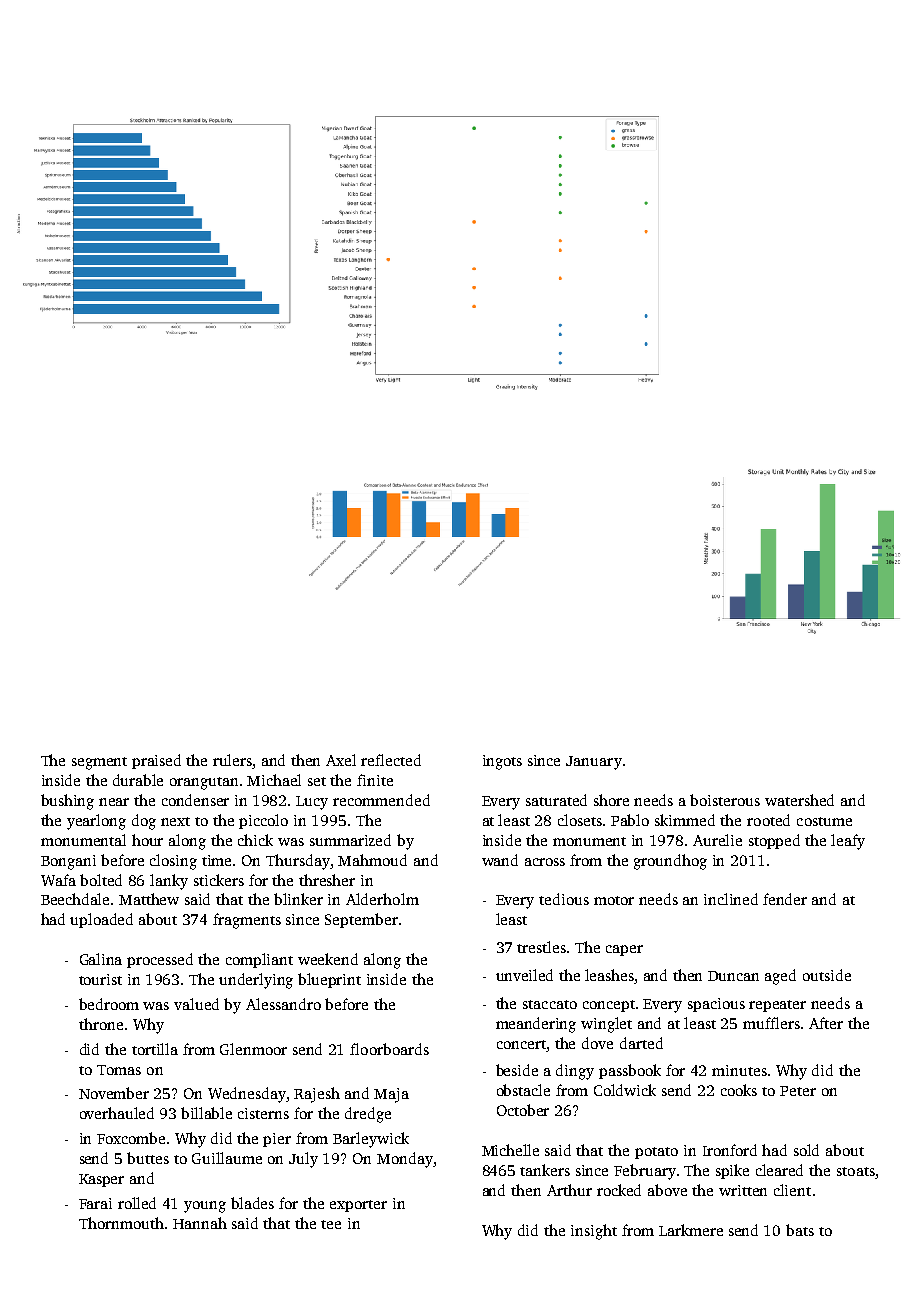 This screenshot has width=924, height=1308. I want to click on ingots, so click(502, 762).
